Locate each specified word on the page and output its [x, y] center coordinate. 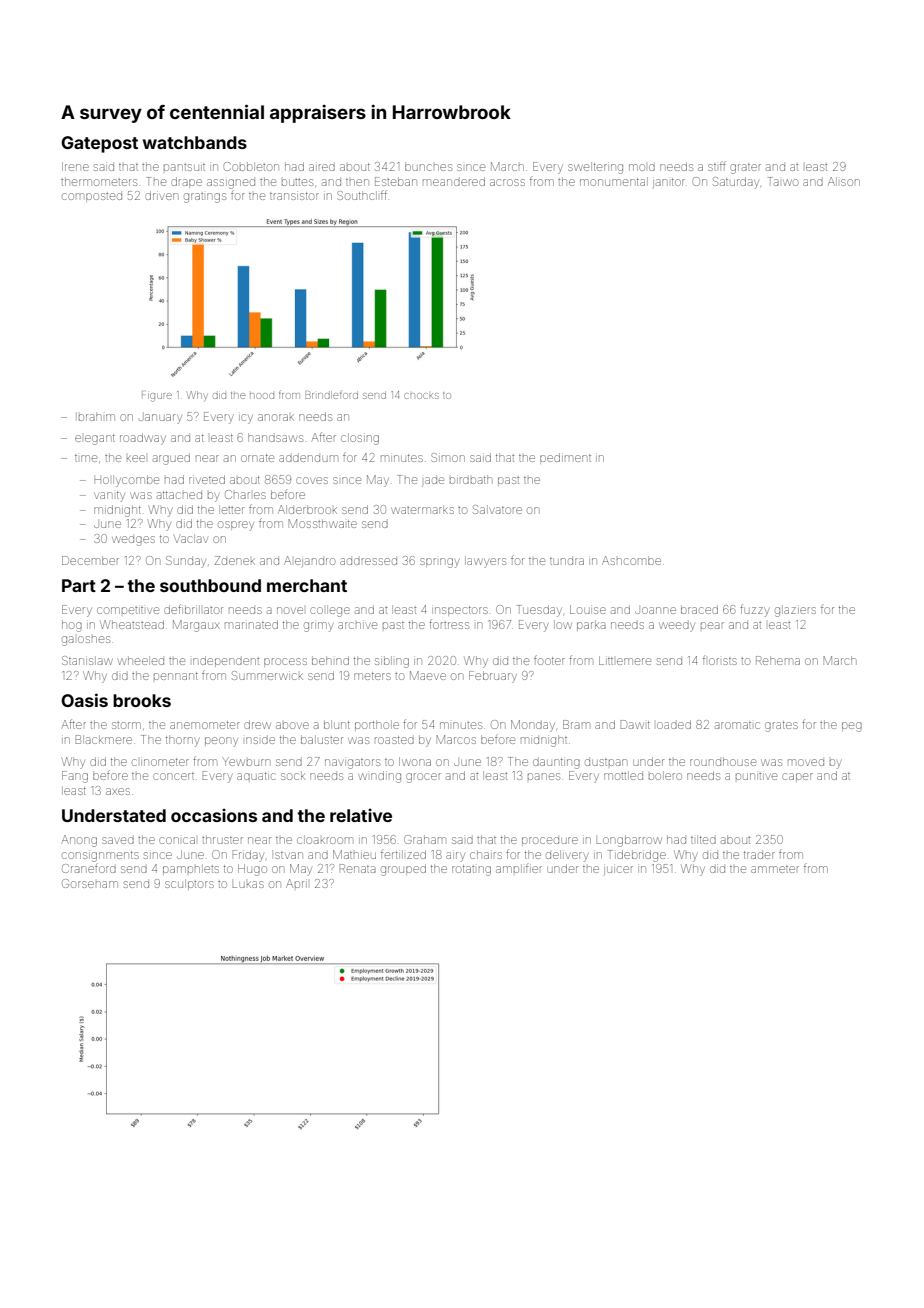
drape [186, 182]
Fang [75, 777]
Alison [844, 181]
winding [380, 777]
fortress [449, 624]
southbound [210, 585]
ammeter [775, 869]
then [357, 182]
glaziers [795, 611]
